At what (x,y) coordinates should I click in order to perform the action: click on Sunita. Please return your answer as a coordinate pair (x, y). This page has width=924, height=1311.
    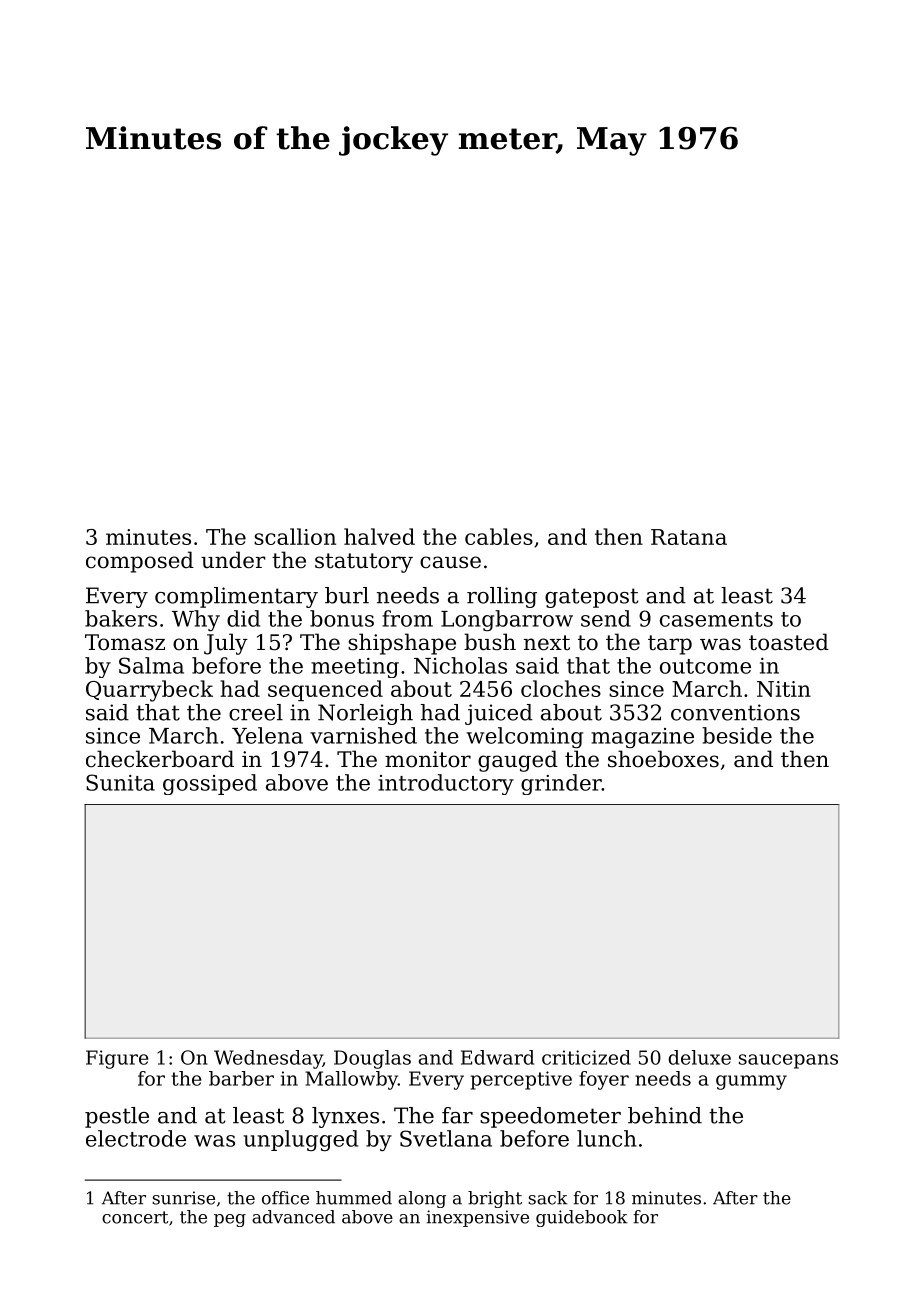
    Looking at the image, I should click on (120, 782).
